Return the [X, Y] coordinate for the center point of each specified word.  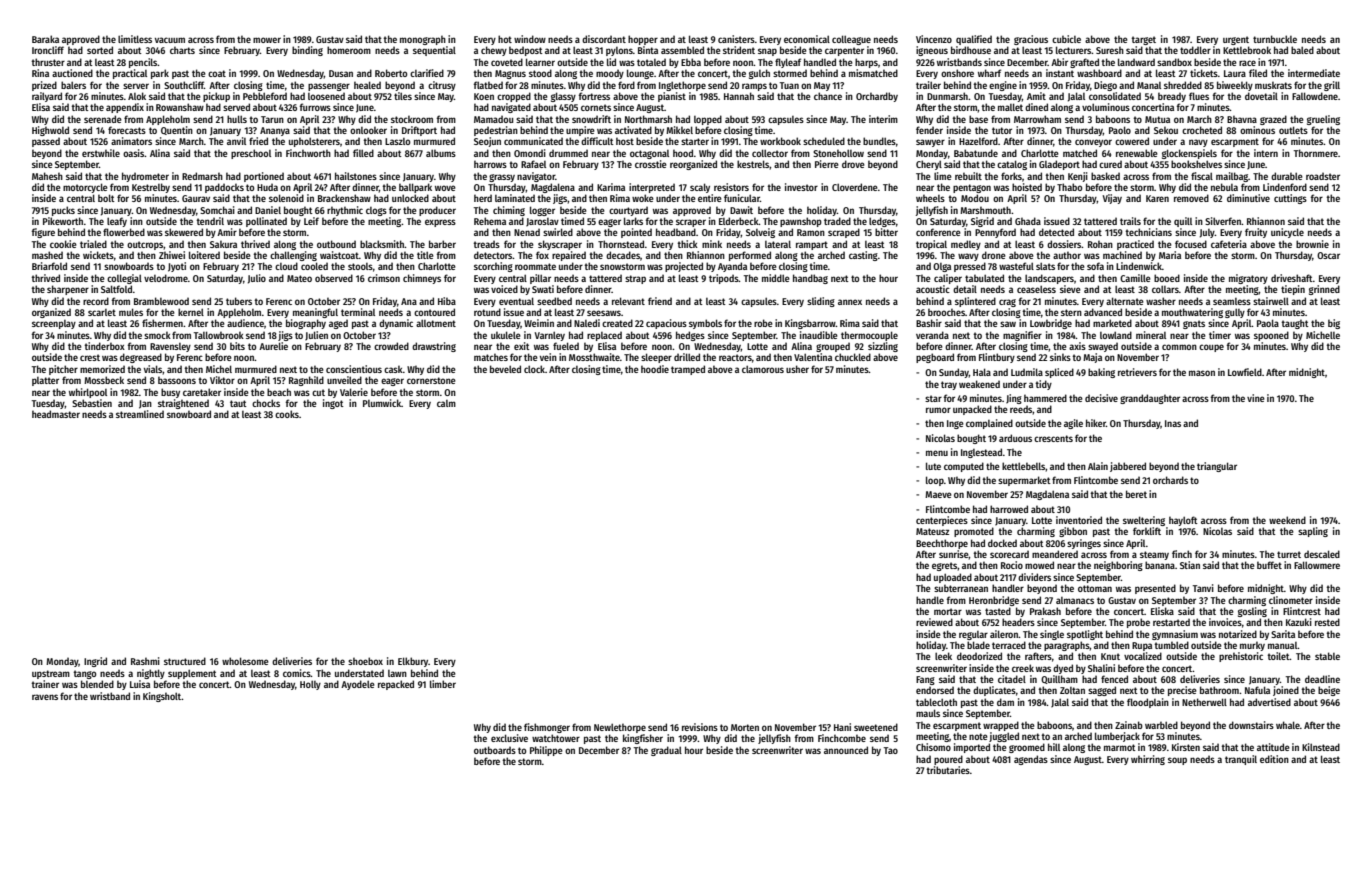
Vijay [1112, 199]
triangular [1217, 467]
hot [505, 39]
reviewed [934, 622]
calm [446, 403]
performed [750, 256]
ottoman [1095, 588]
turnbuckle [1275, 39]
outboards [495, 750]
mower [267, 40]
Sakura [223, 244]
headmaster [56, 414]
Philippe [546, 751]
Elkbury [413, 662]
